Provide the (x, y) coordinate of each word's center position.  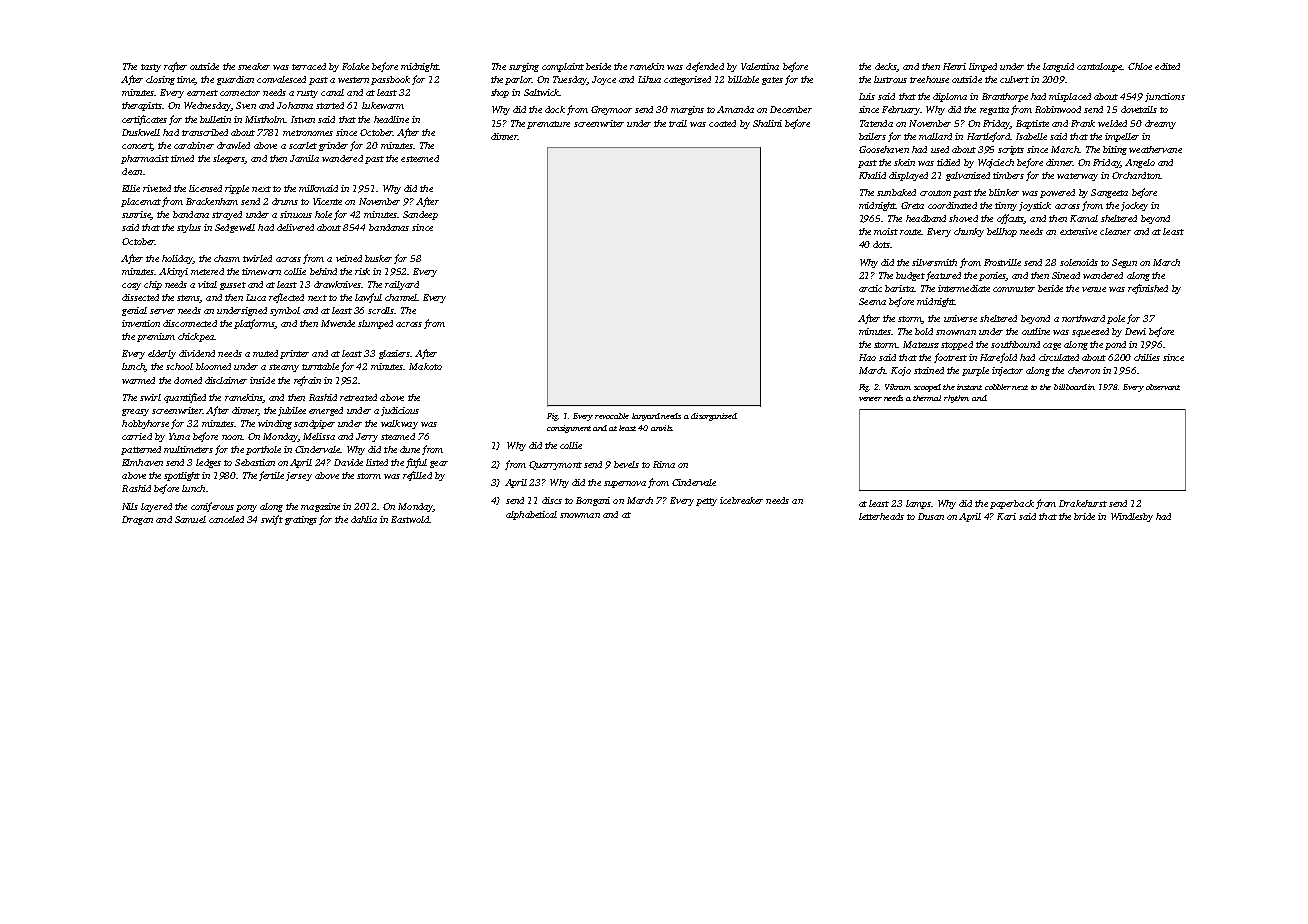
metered (207, 271)
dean (132, 171)
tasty (151, 68)
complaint (563, 67)
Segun (1124, 263)
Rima (664, 464)
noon (232, 437)
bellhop (1002, 232)
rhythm (956, 399)
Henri (954, 66)
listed (377, 462)
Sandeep (420, 215)
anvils (661, 428)
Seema (872, 301)
